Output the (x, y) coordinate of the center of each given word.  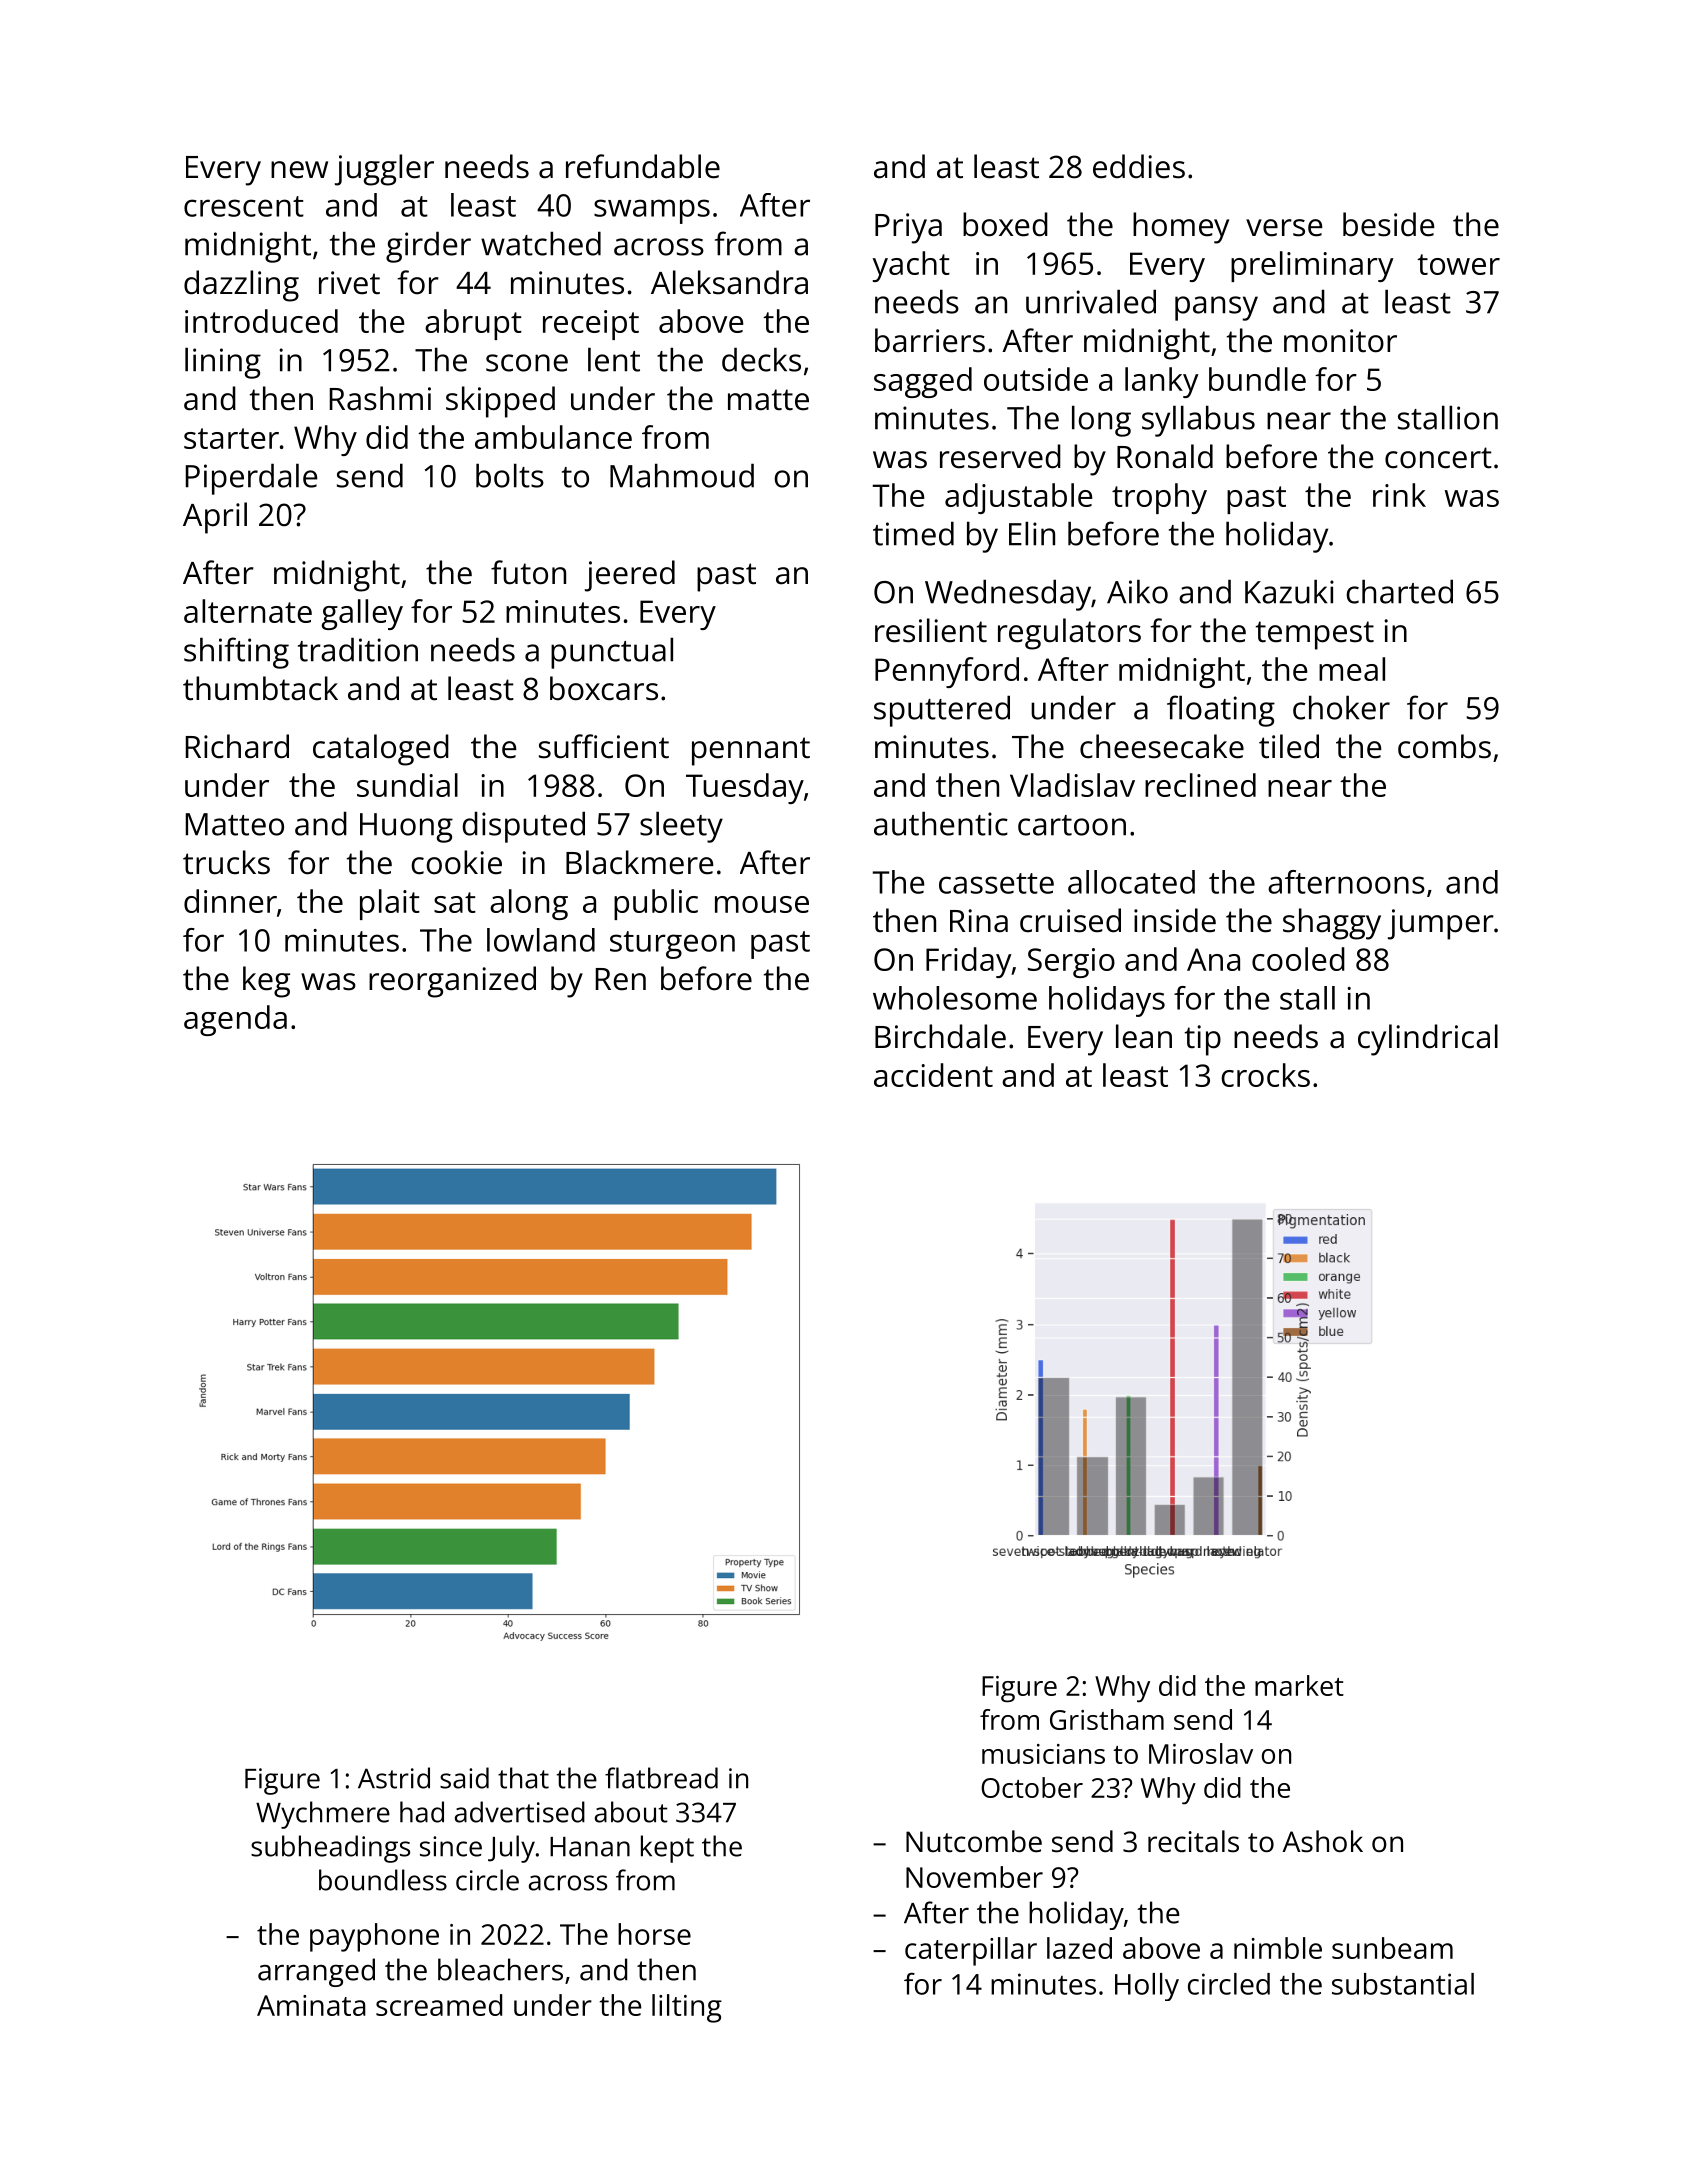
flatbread (661, 1778)
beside (1389, 224)
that (523, 1778)
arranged (316, 1972)
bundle (1257, 379)
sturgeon (672, 945)
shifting (236, 653)
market (1299, 1685)
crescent (244, 206)
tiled (1289, 746)
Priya (908, 228)
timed (913, 533)
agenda (235, 1020)
